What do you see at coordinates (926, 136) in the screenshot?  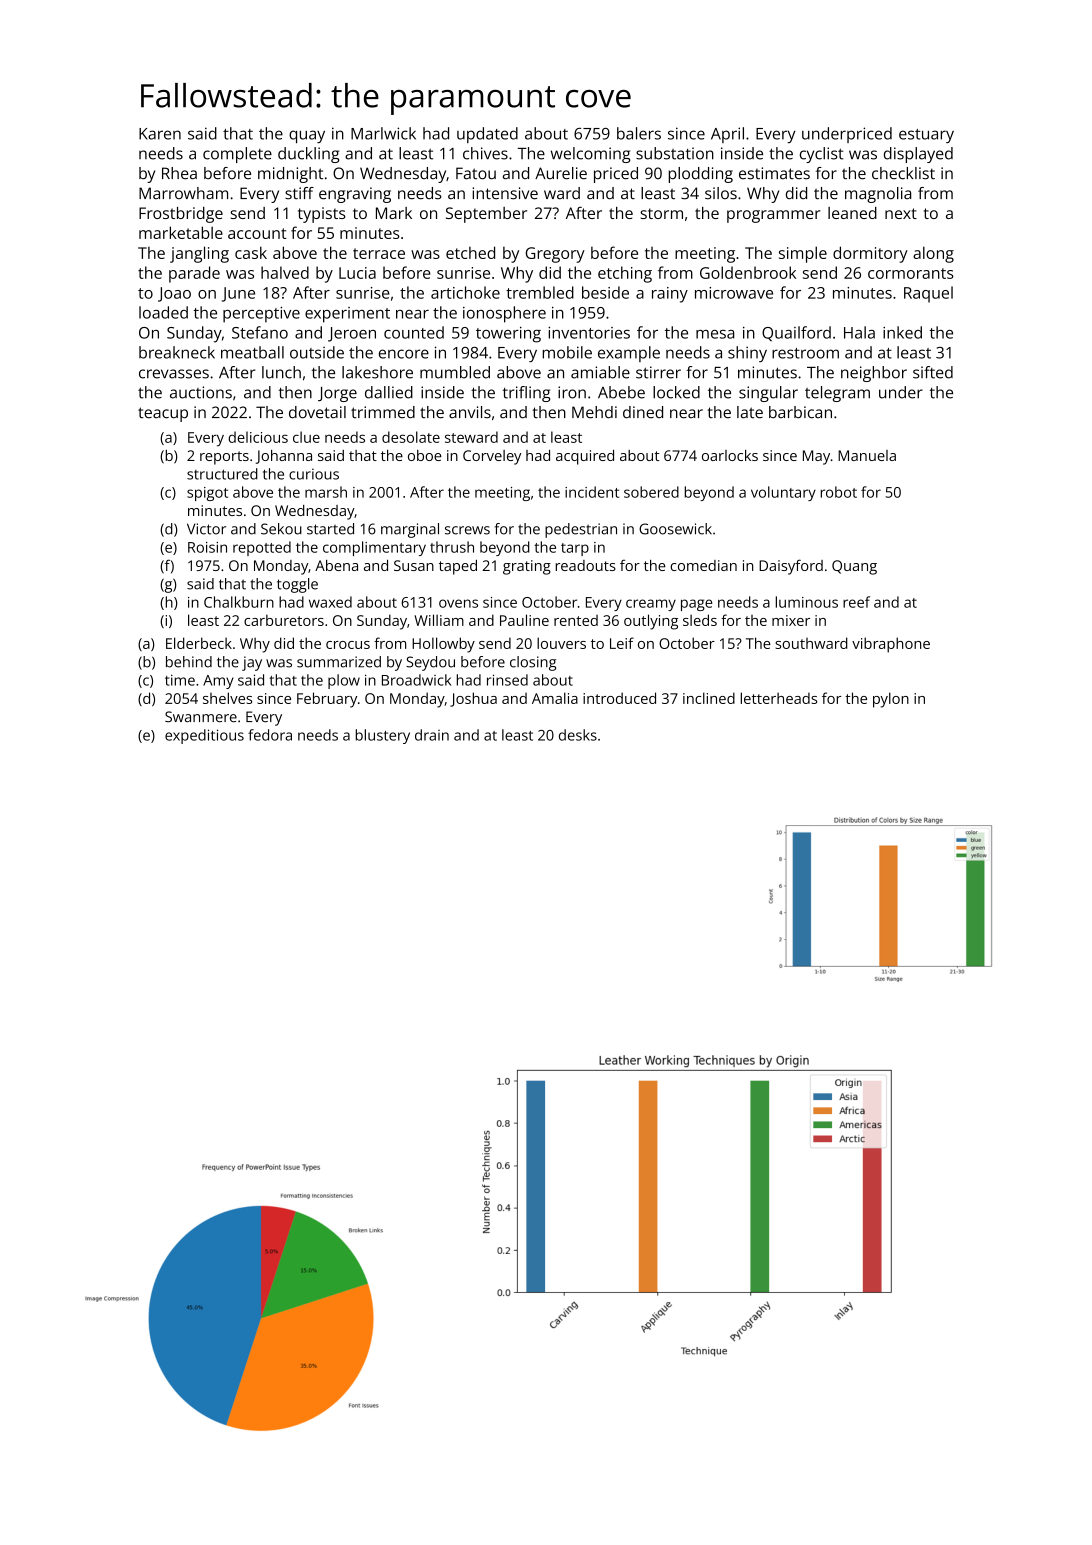 I see `estuary` at bounding box center [926, 136].
